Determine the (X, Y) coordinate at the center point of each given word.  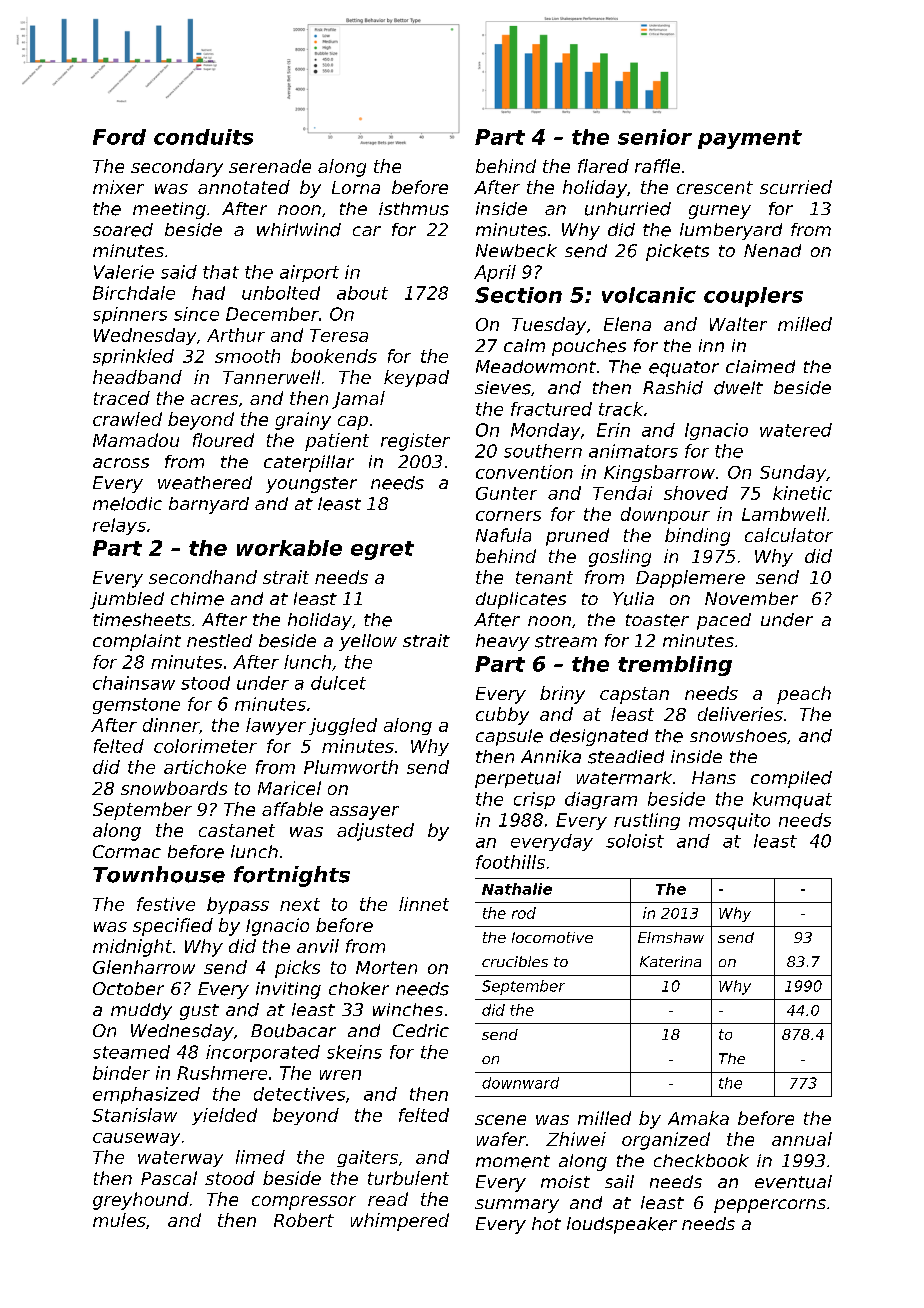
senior (655, 137)
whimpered (400, 1222)
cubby (502, 716)
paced (724, 621)
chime (197, 599)
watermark (624, 778)
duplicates (521, 600)
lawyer (276, 726)
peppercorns (770, 1206)
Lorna (356, 187)
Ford (119, 137)
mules (119, 1220)
